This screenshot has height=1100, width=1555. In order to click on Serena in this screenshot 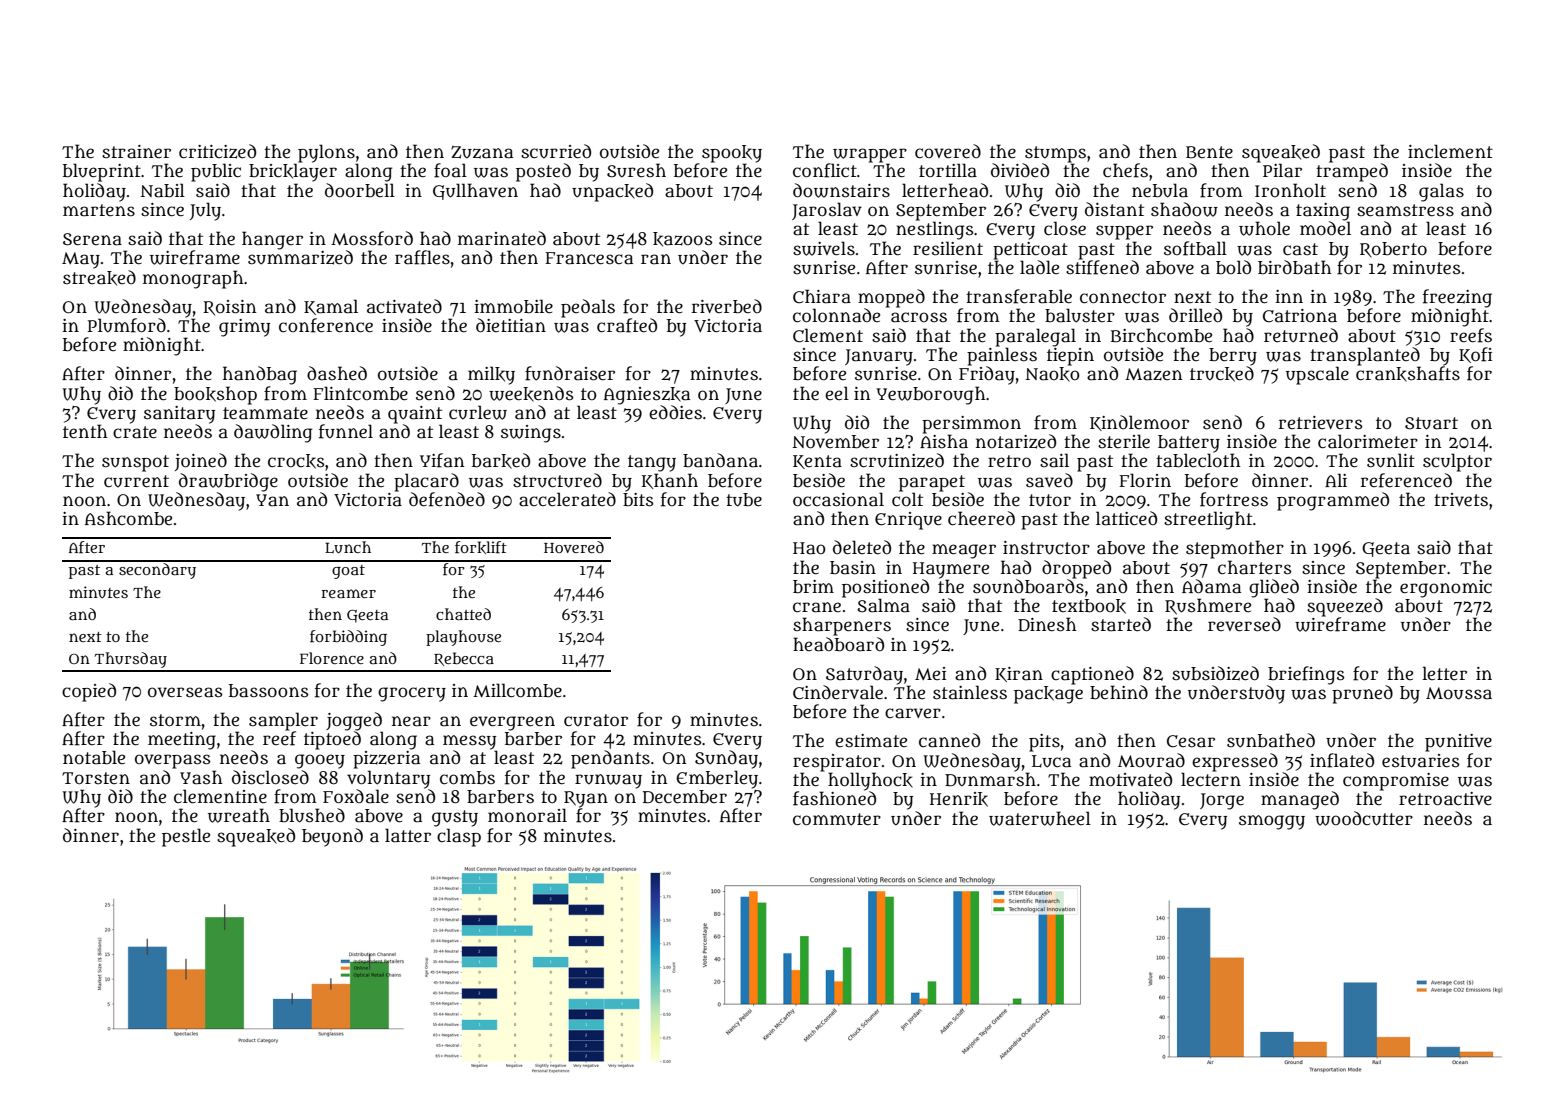, I will do `click(92, 239)`.
